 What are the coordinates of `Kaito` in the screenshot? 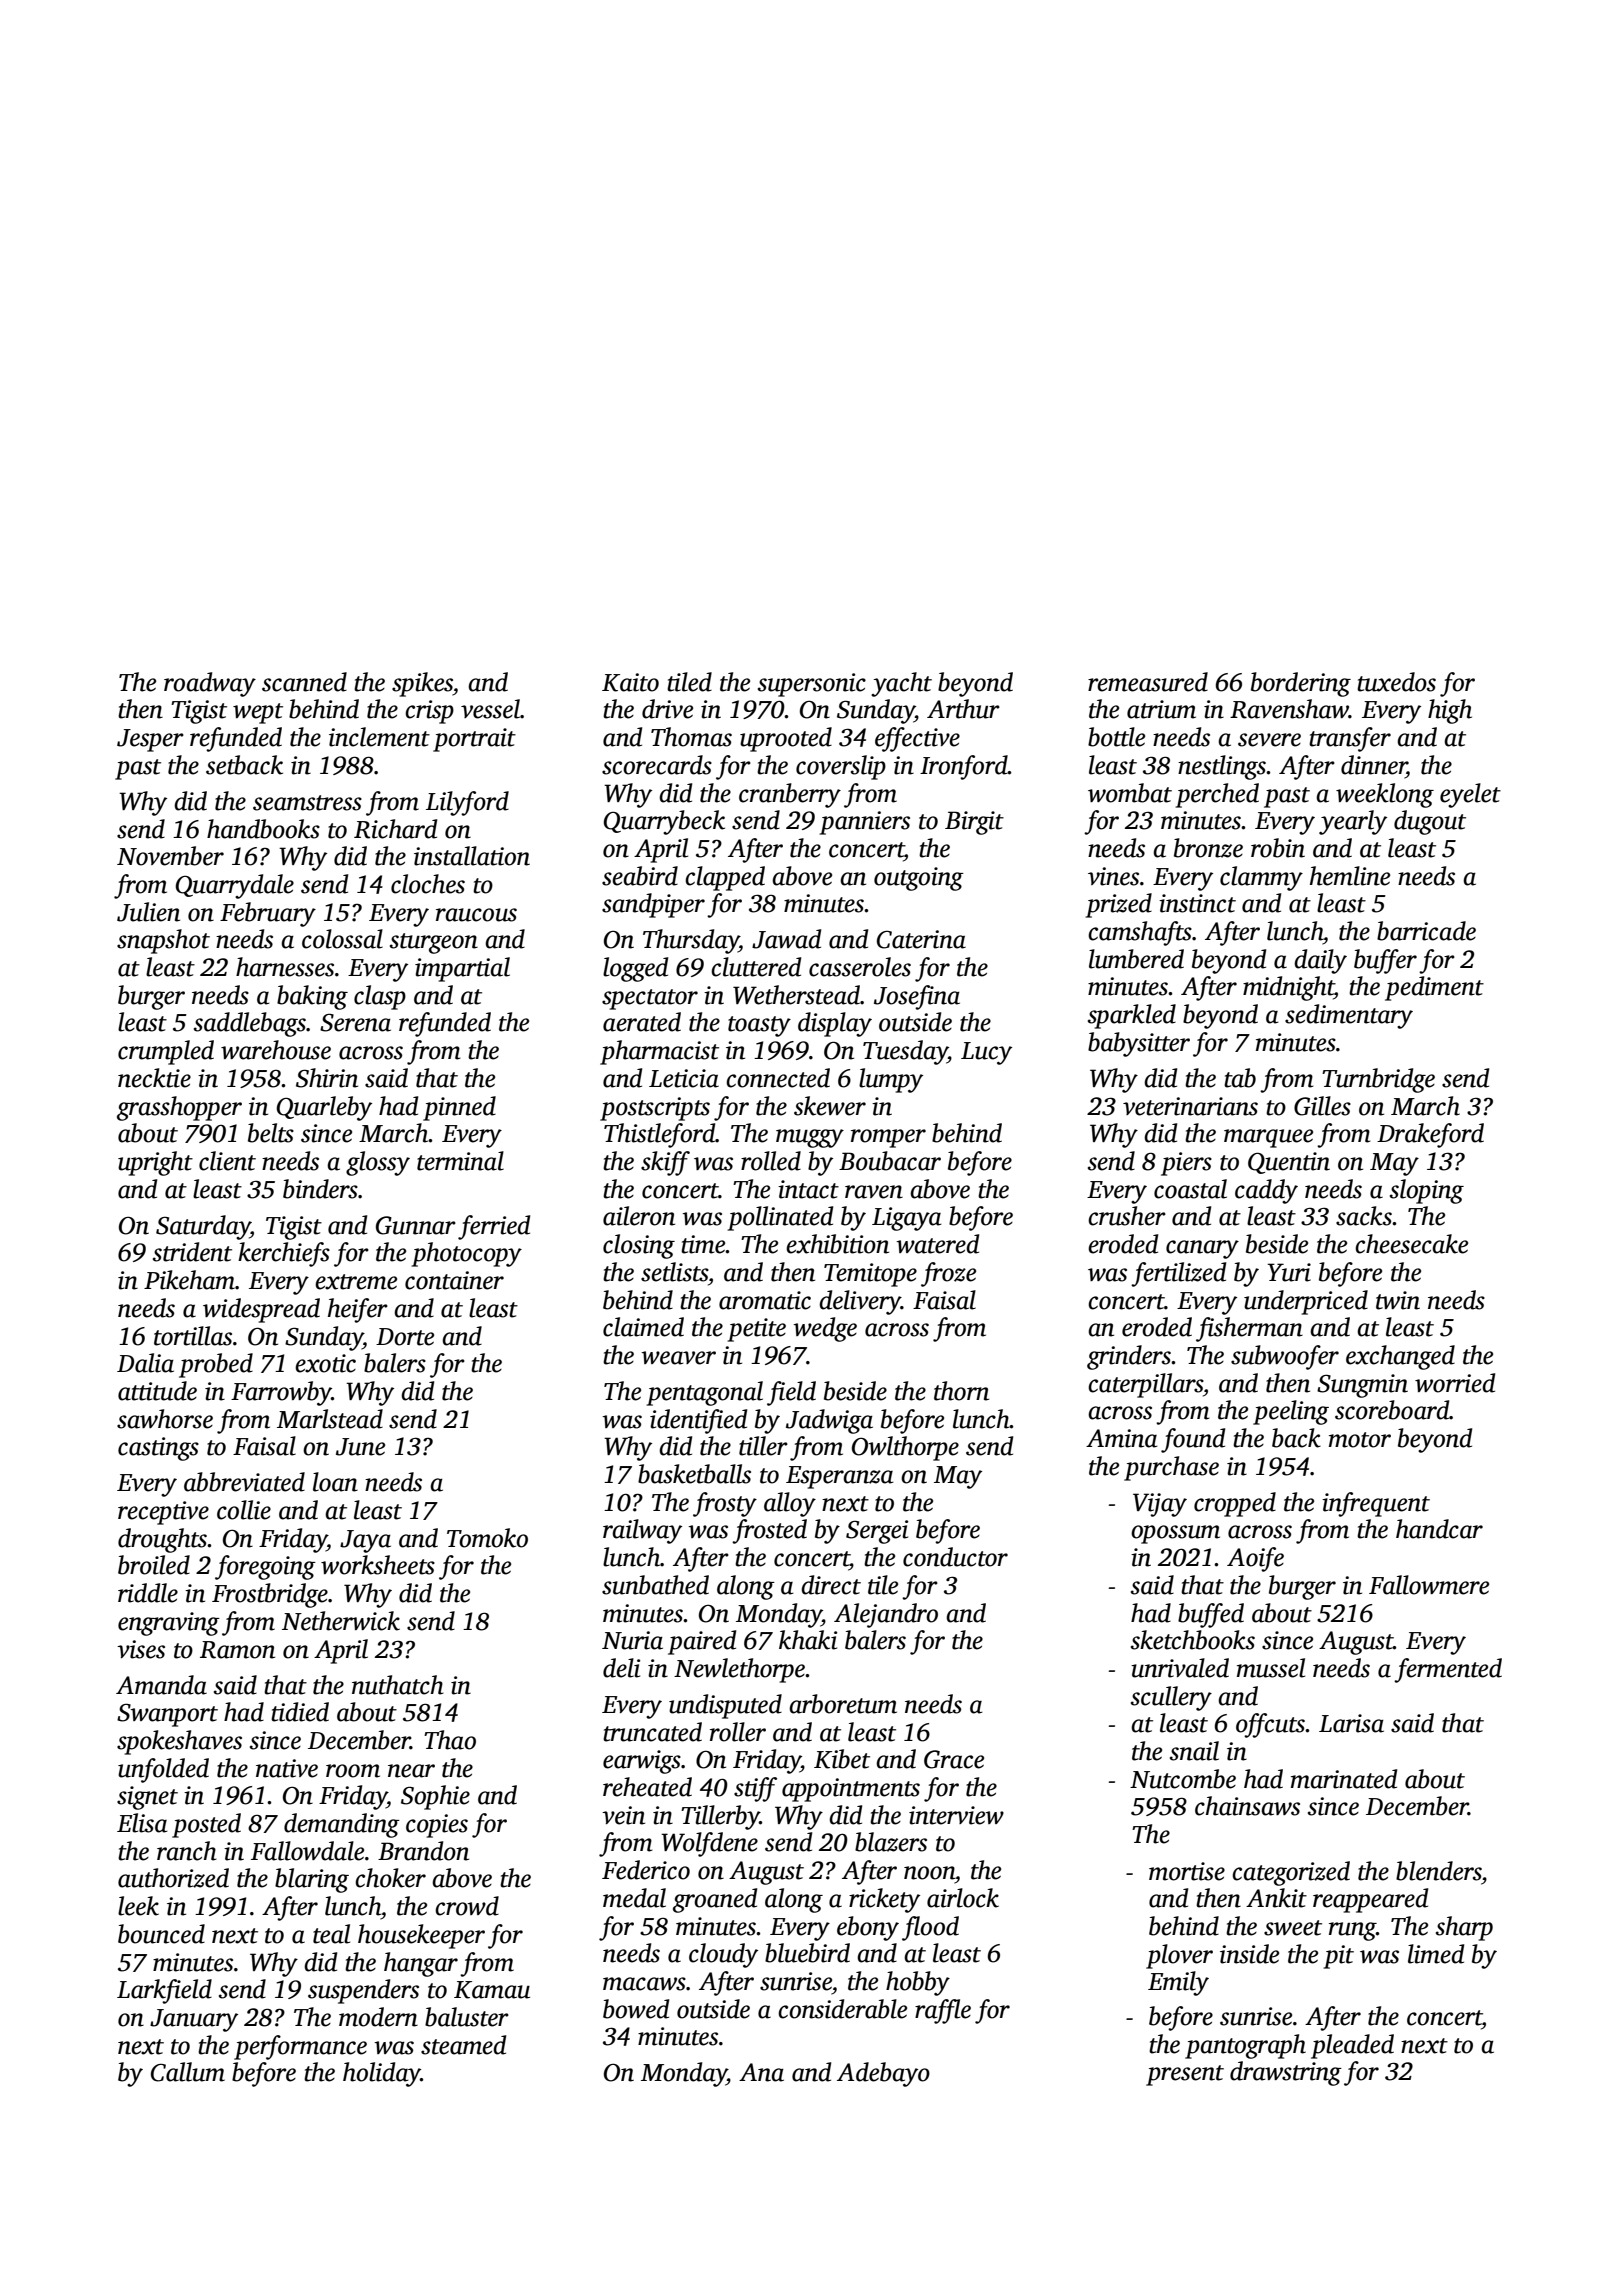 It's located at (630, 682).
